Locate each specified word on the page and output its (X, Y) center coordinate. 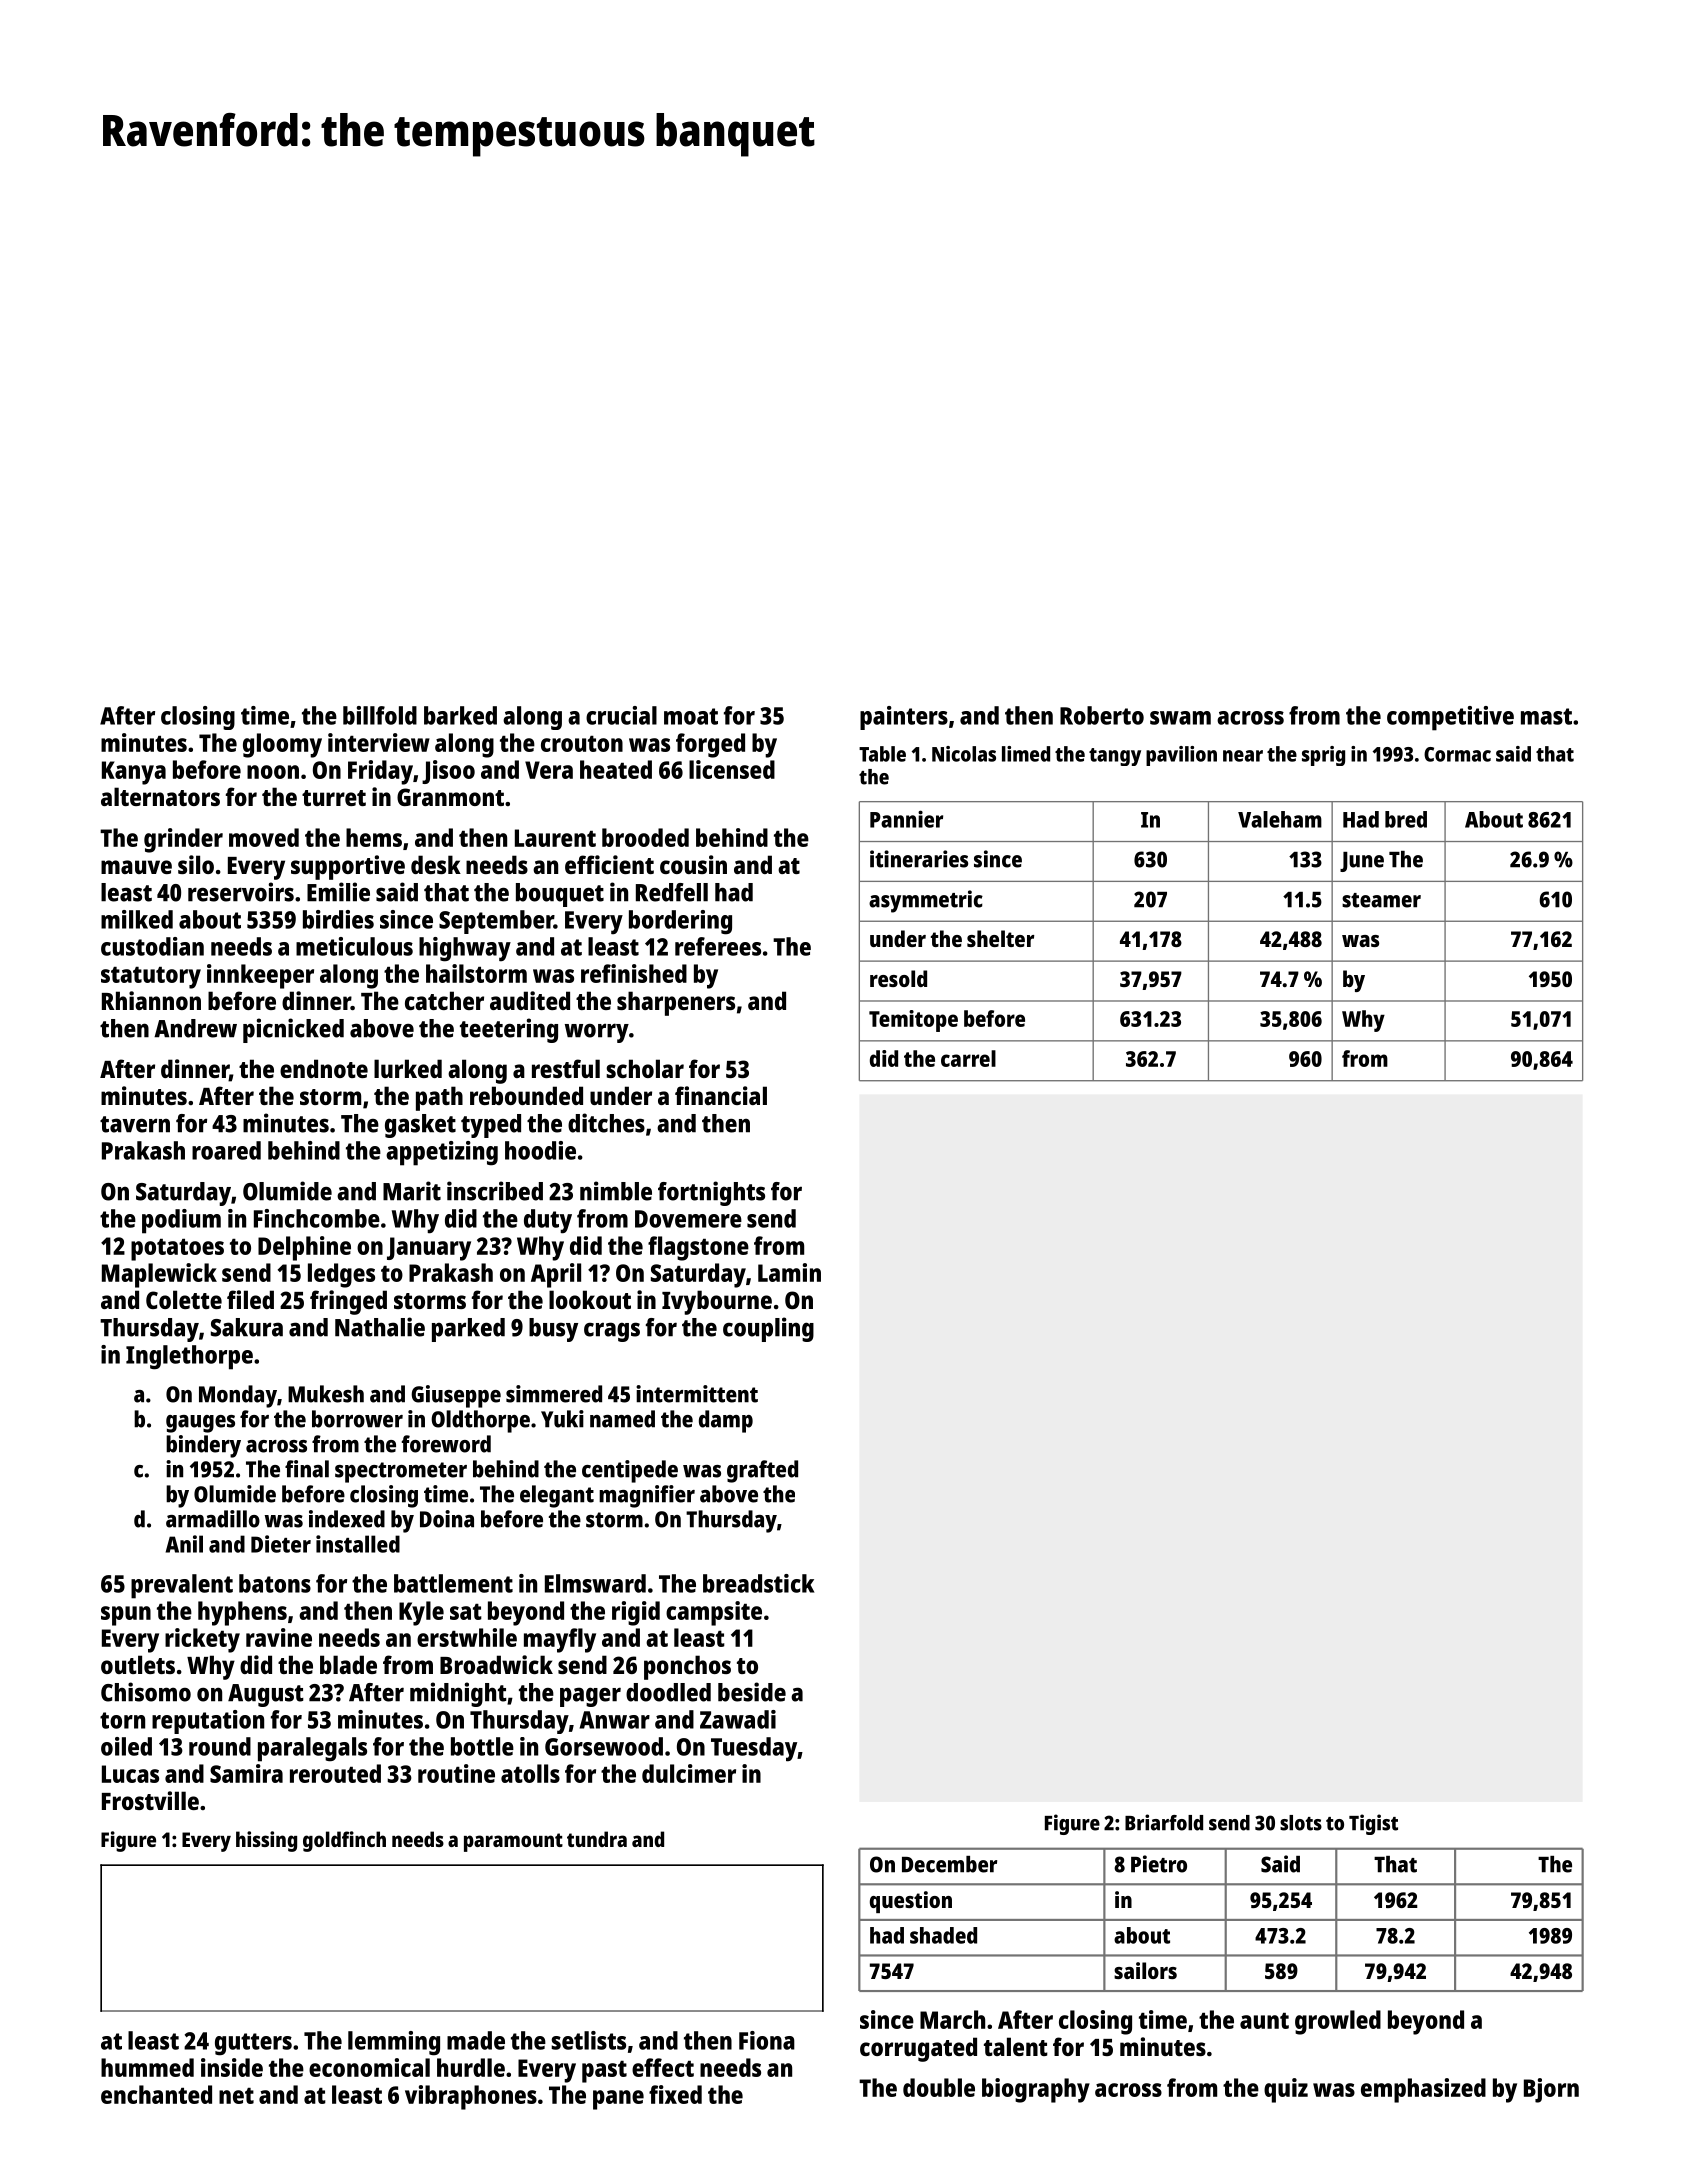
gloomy (282, 745)
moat (691, 716)
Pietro (1159, 1864)
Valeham (1280, 819)
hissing (266, 1841)
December (949, 1864)
